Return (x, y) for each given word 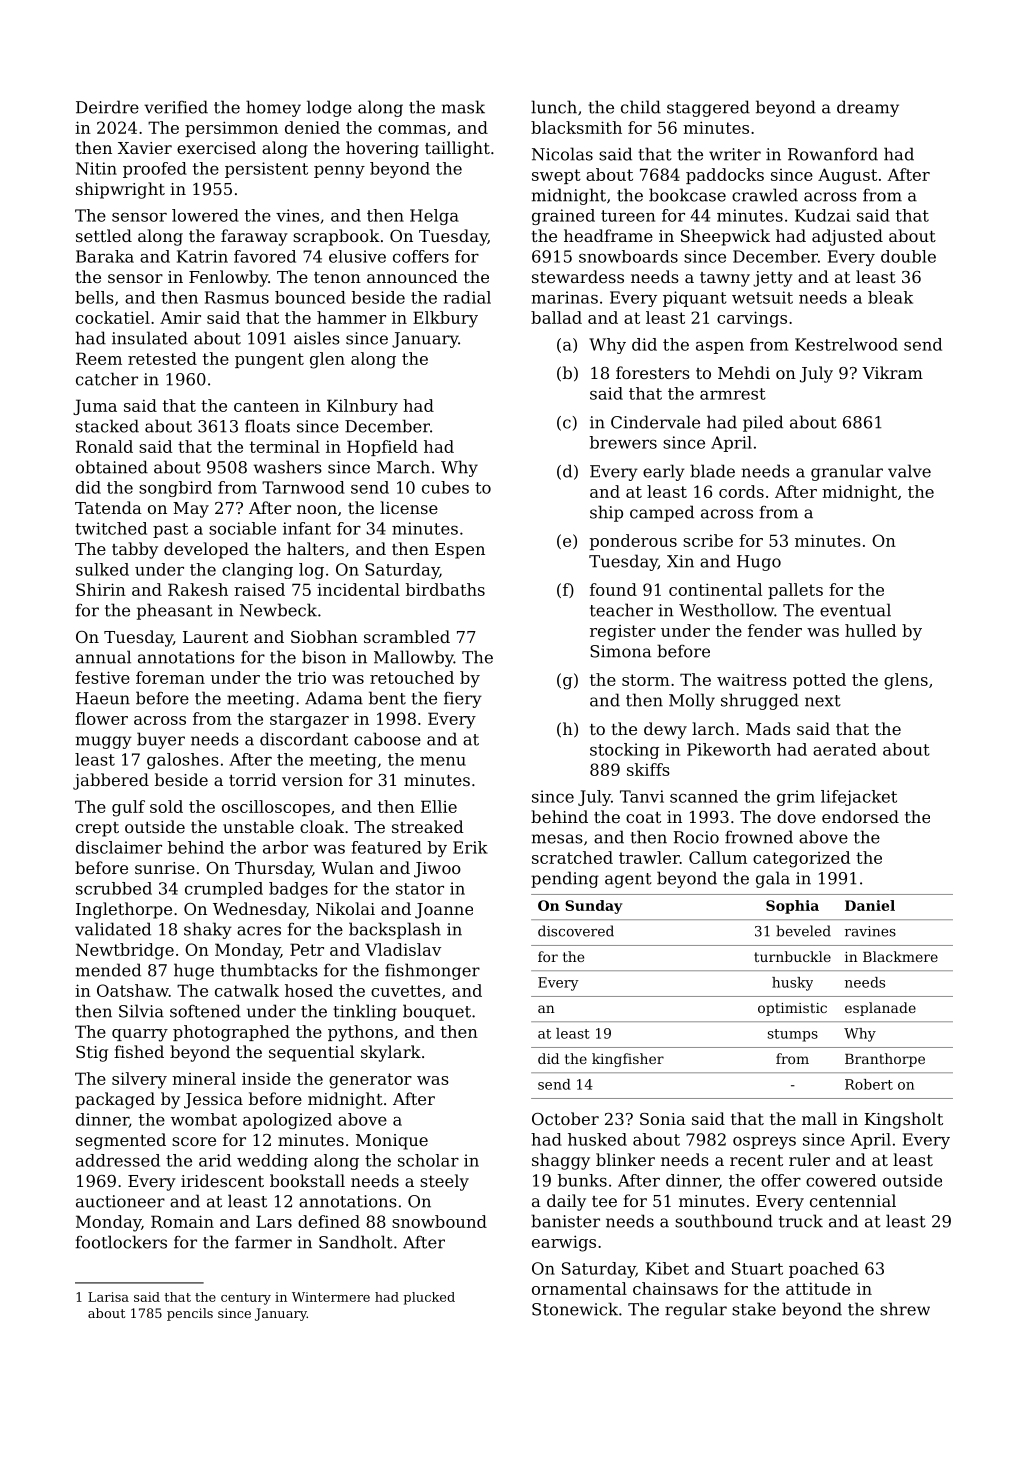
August (847, 176)
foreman (170, 677)
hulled (870, 630)
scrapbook (336, 237)
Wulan (347, 867)
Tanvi (642, 796)
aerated (845, 749)
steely (444, 1182)
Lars (274, 1221)
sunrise (165, 868)
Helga (434, 217)
